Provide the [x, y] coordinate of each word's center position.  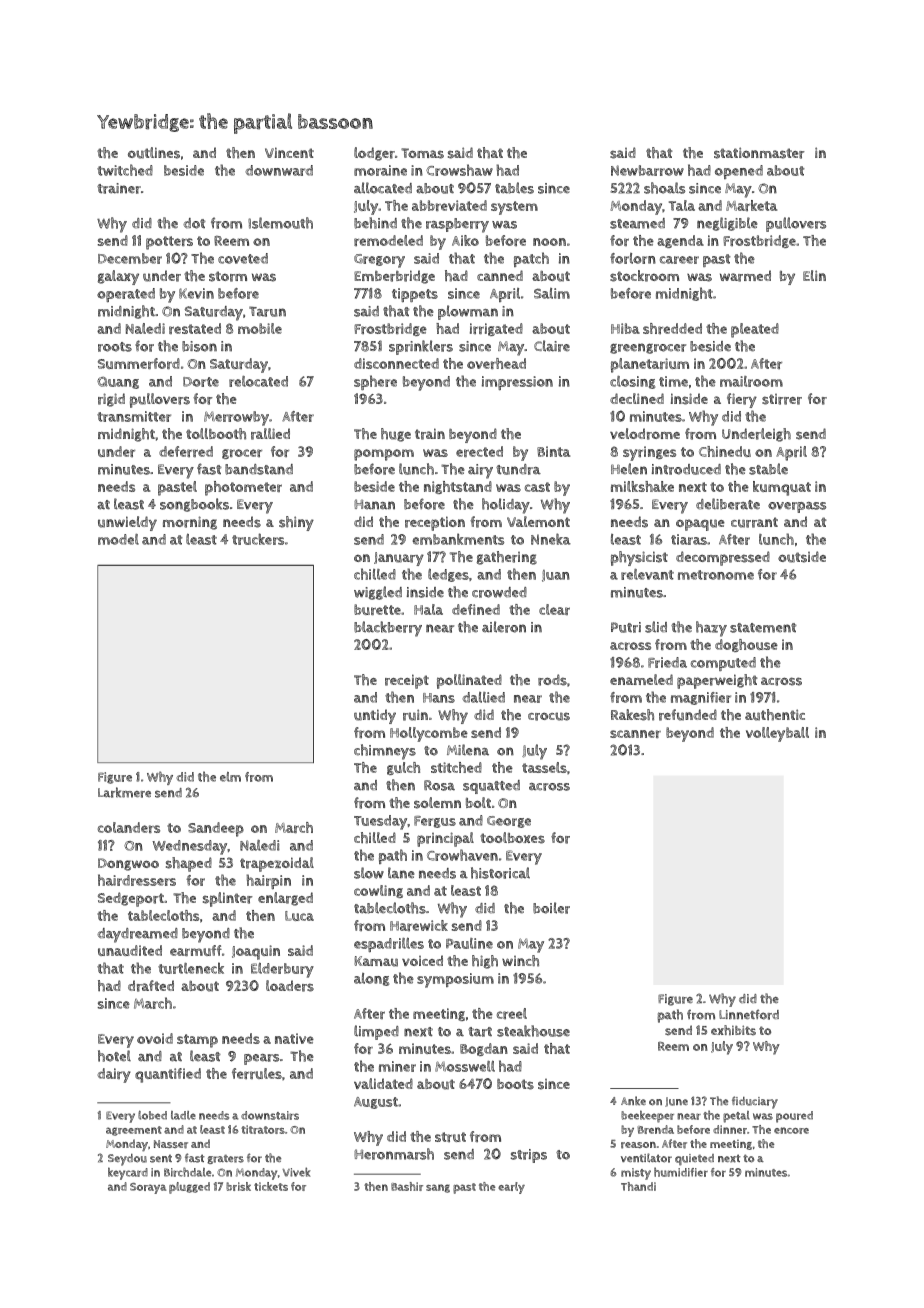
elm [230, 777]
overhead [496, 363]
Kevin [196, 293]
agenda [680, 241]
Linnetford [749, 1014]
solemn [437, 803]
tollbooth [216, 434]
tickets [271, 1186]
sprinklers [421, 347]
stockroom [644, 276]
